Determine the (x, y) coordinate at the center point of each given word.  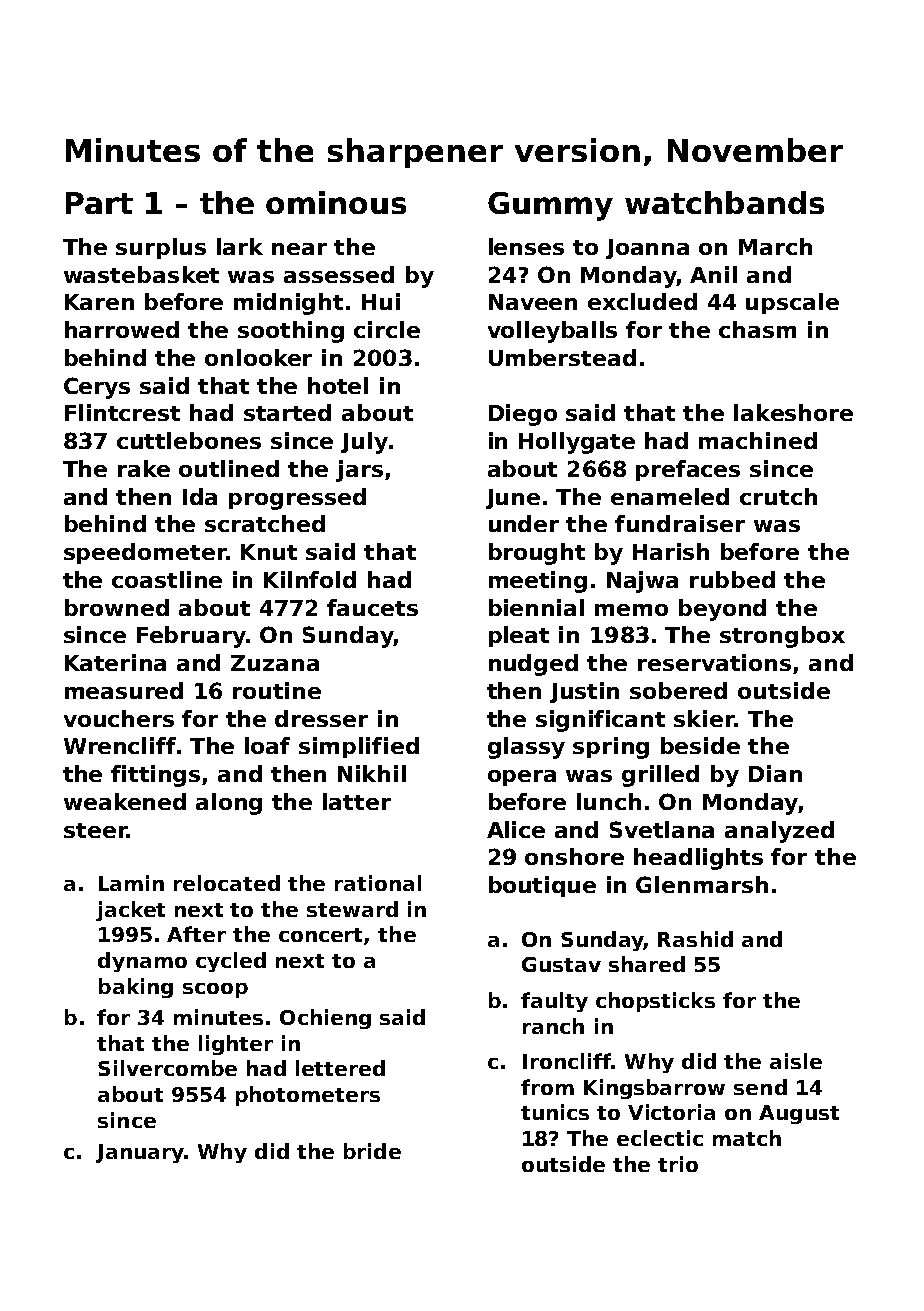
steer (95, 830)
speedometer (145, 553)
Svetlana (662, 829)
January (140, 1153)
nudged (533, 665)
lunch (609, 801)
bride (372, 1151)
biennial (536, 607)
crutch (778, 496)
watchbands (724, 202)
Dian (775, 773)
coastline (167, 579)
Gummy (550, 206)
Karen (99, 302)
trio (678, 1164)
